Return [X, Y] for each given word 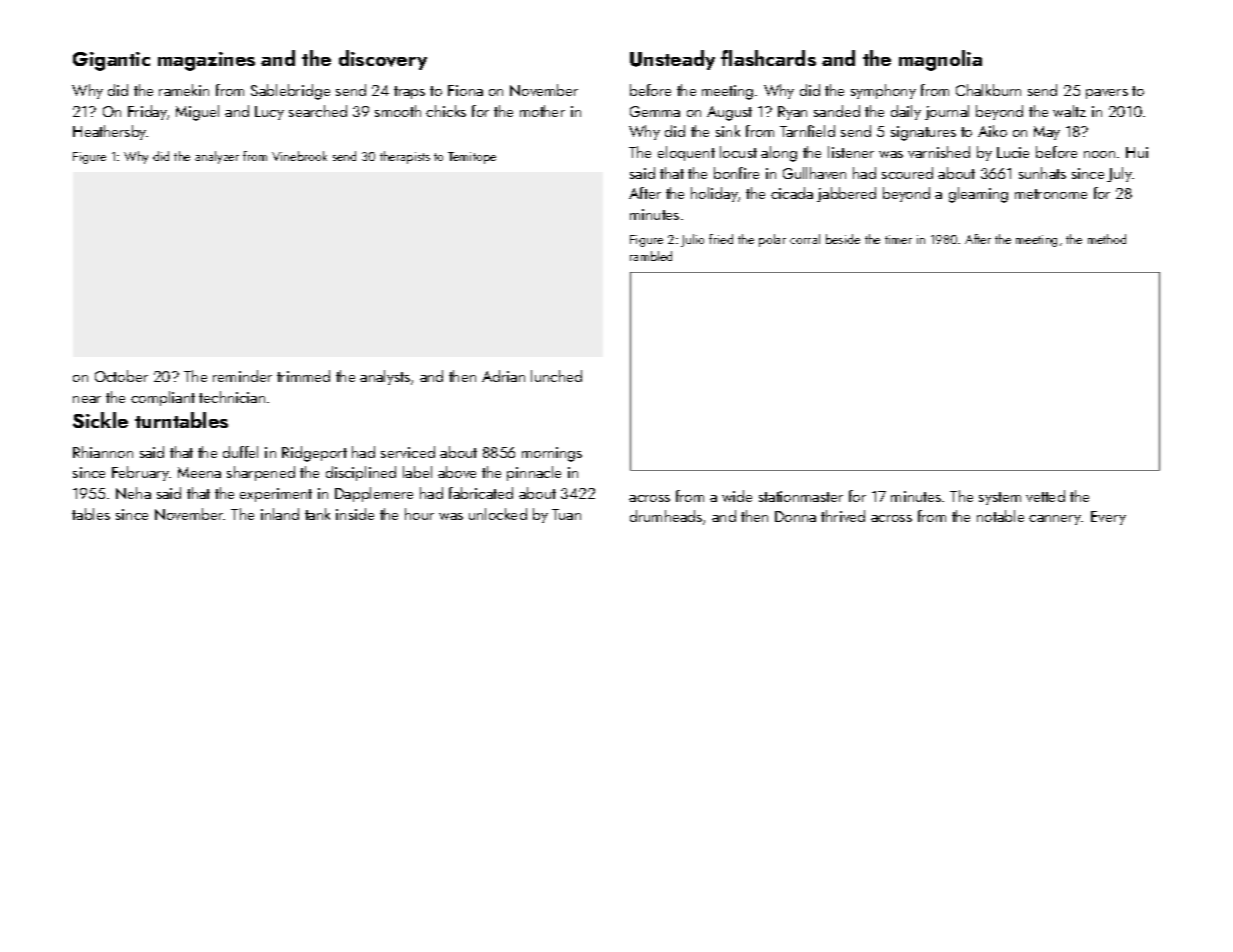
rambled [651, 256]
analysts [385, 377]
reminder [242, 376]
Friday [147, 112]
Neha [133, 493]
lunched [556, 376]
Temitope [472, 158]
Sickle [100, 420]
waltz [1069, 111]
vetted [1045, 496]
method [1107, 239]
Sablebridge [290, 92]
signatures [923, 133]
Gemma [655, 111]
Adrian [503, 376]
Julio [692, 240]
